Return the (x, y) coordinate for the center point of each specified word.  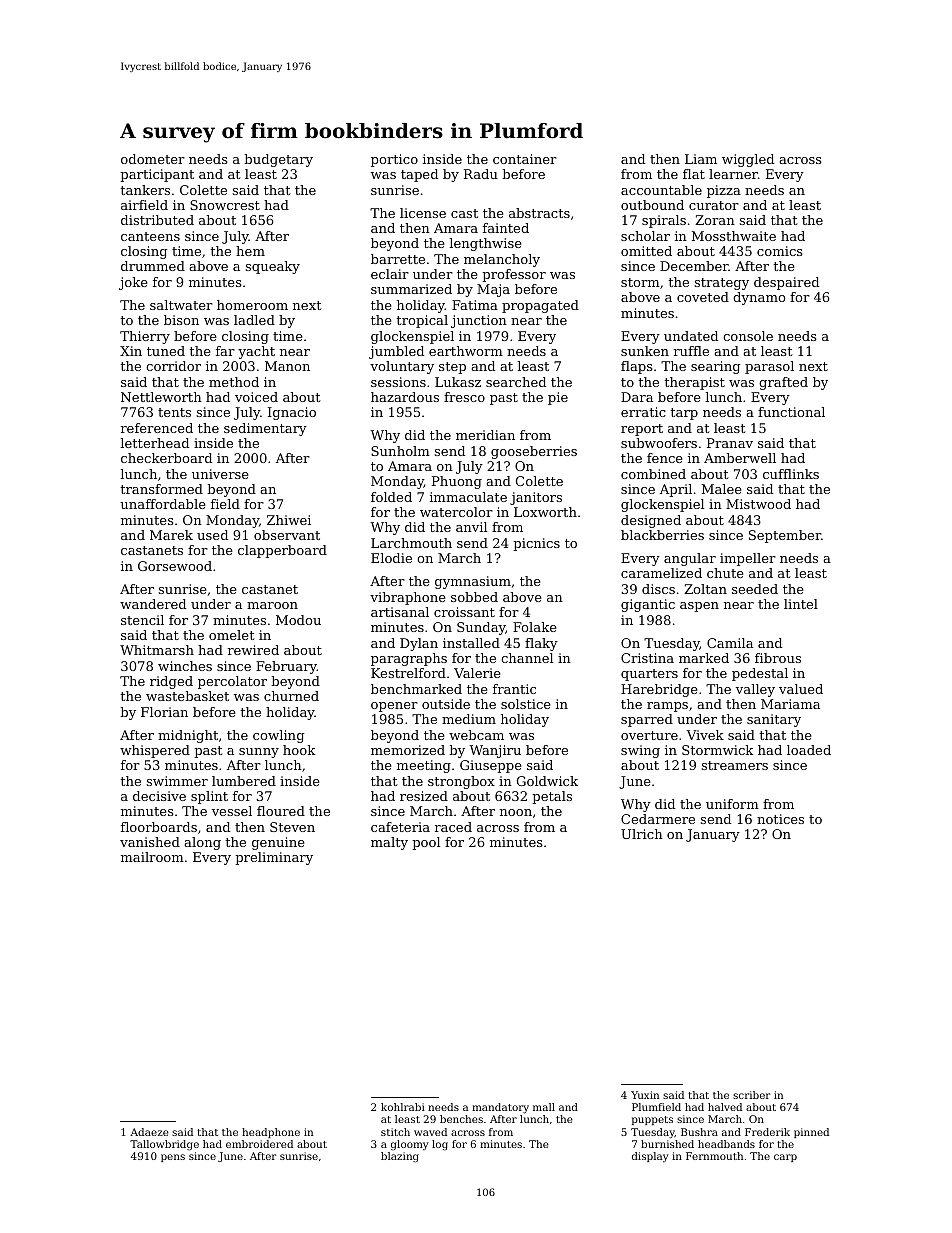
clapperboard (282, 551)
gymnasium (473, 582)
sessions (398, 382)
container (525, 159)
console (748, 336)
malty (389, 843)
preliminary (274, 858)
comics (780, 251)
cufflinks (791, 474)
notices (780, 819)
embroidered (259, 1144)
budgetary (278, 160)
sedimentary (265, 429)
